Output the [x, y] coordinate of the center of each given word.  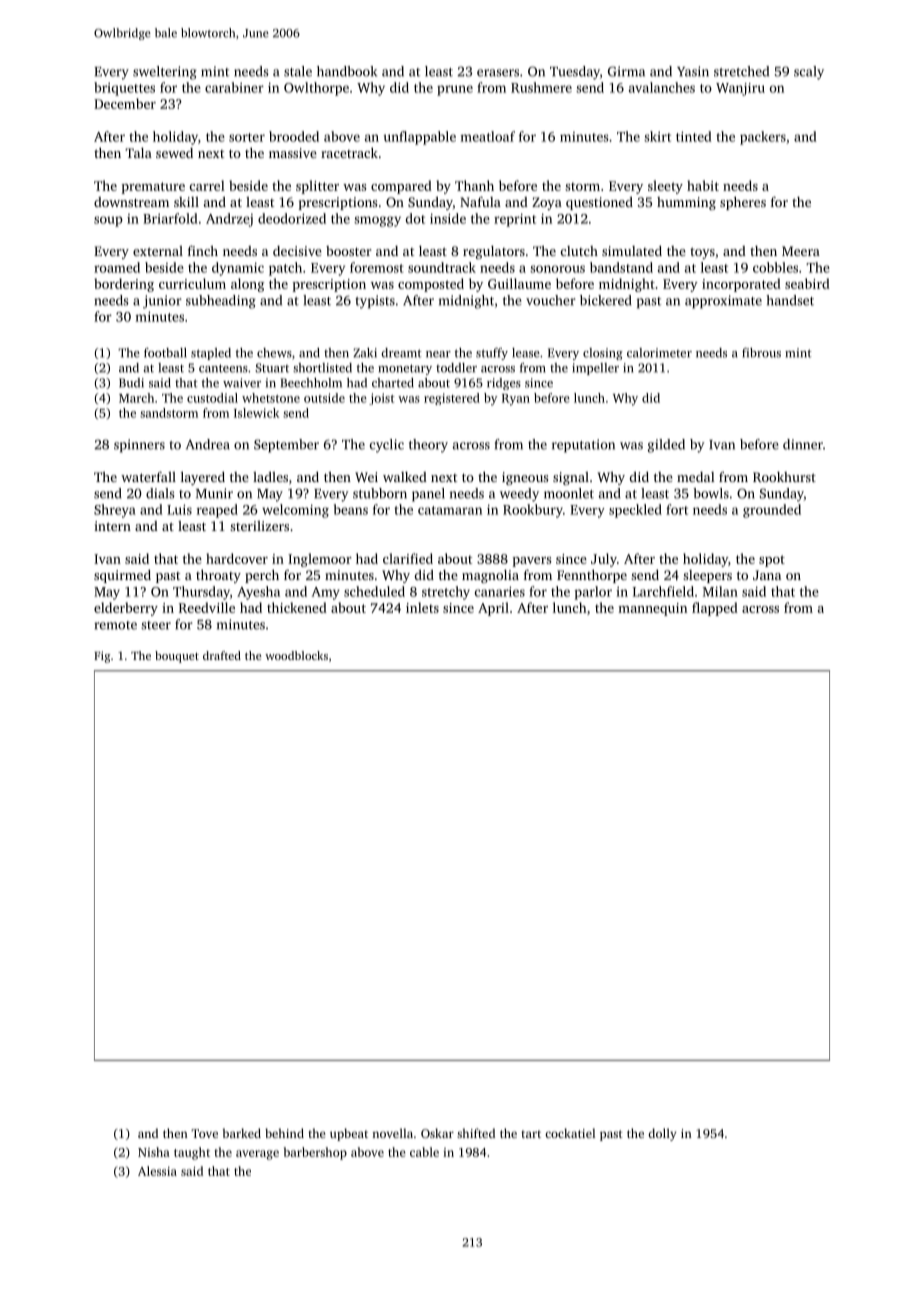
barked [241, 1133]
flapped [715, 609]
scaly [809, 73]
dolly [662, 1134]
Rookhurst [784, 477]
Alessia [157, 1171]
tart [531, 1134]
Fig [102, 657]
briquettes [124, 89]
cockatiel [570, 1133]
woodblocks [296, 655]
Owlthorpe [316, 89]
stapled [211, 354]
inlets [422, 607]
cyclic [387, 446]
